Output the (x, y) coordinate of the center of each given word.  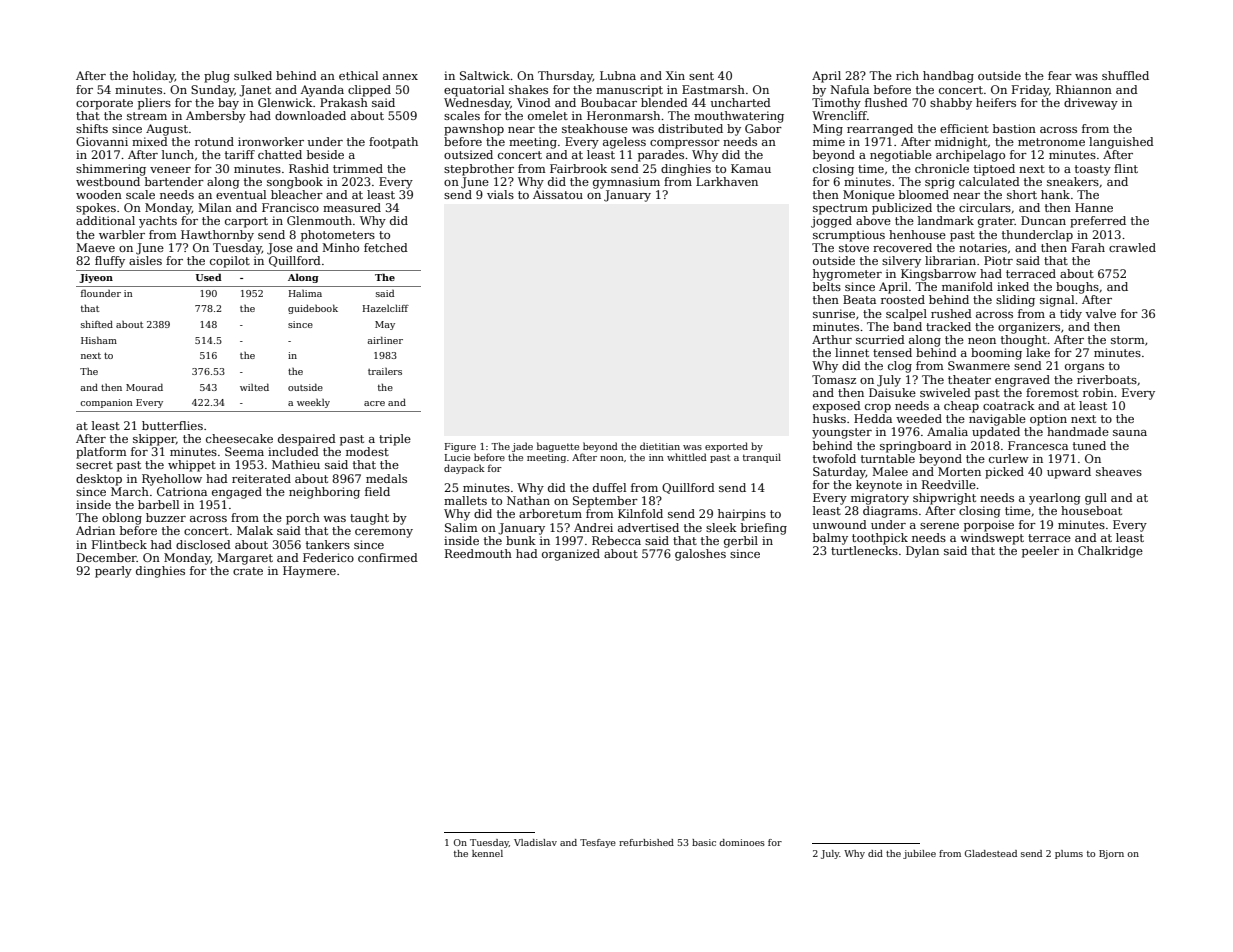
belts (827, 286)
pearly (113, 572)
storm (1128, 340)
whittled (687, 457)
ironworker (271, 141)
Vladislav (535, 842)
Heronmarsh (623, 115)
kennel (487, 853)
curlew (1009, 458)
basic (704, 842)
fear (1060, 75)
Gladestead (991, 853)
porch (303, 519)
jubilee (919, 854)
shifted (97, 324)
